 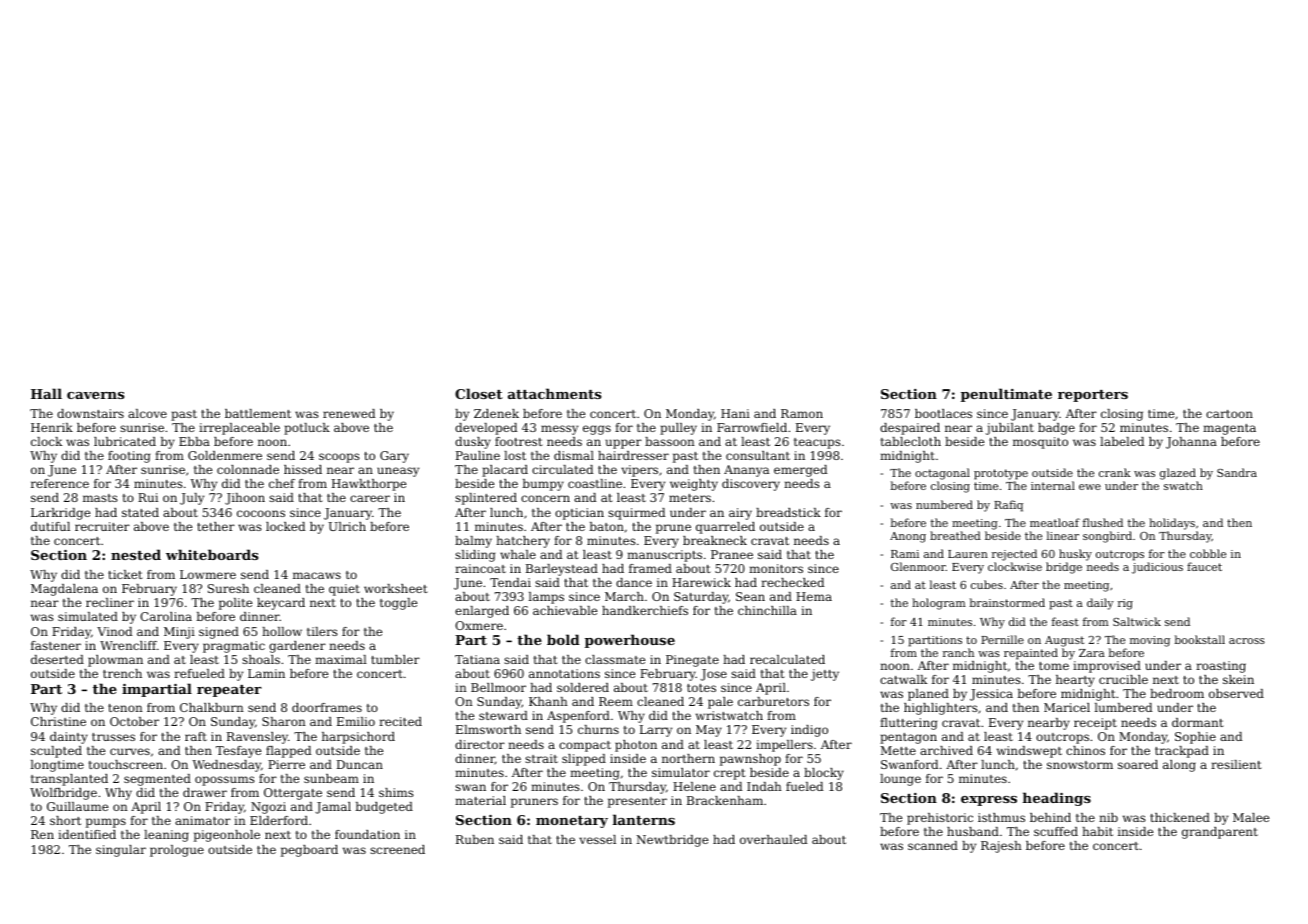 What do you see at coordinates (1204, 566) in the screenshot?
I see `faucet` at bounding box center [1204, 566].
